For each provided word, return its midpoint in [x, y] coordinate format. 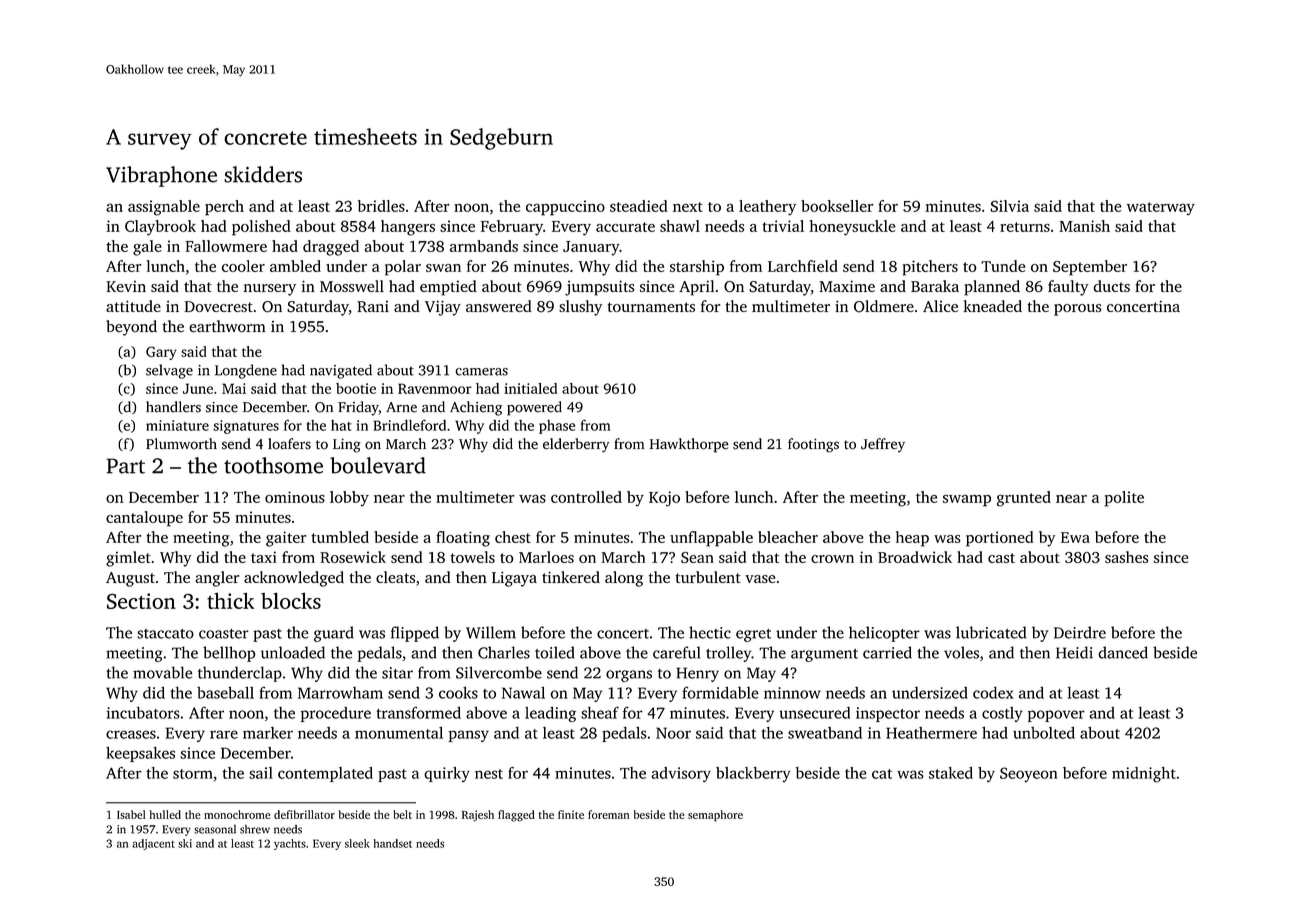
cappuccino [565, 208]
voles [961, 652]
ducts [1111, 286]
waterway [1160, 208]
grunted [1024, 499]
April [696, 288]
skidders [263, 174]
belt [402, 814]
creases [131, 734]
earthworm [227, 326]
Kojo [664, 499]
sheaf [600, 712]
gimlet [128, 559]
